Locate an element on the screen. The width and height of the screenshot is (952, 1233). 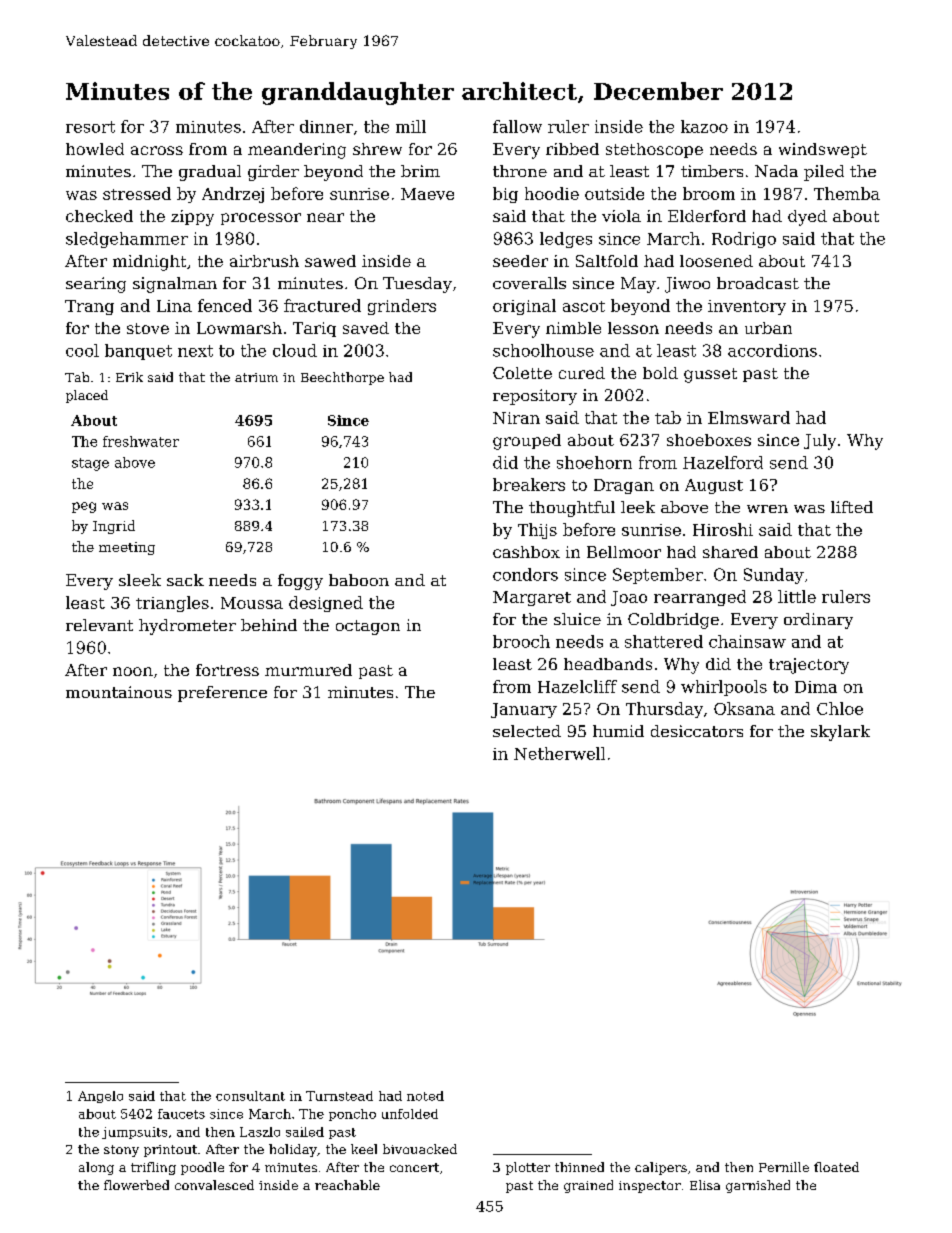
Oksana is located at coordinates (744, 708).
